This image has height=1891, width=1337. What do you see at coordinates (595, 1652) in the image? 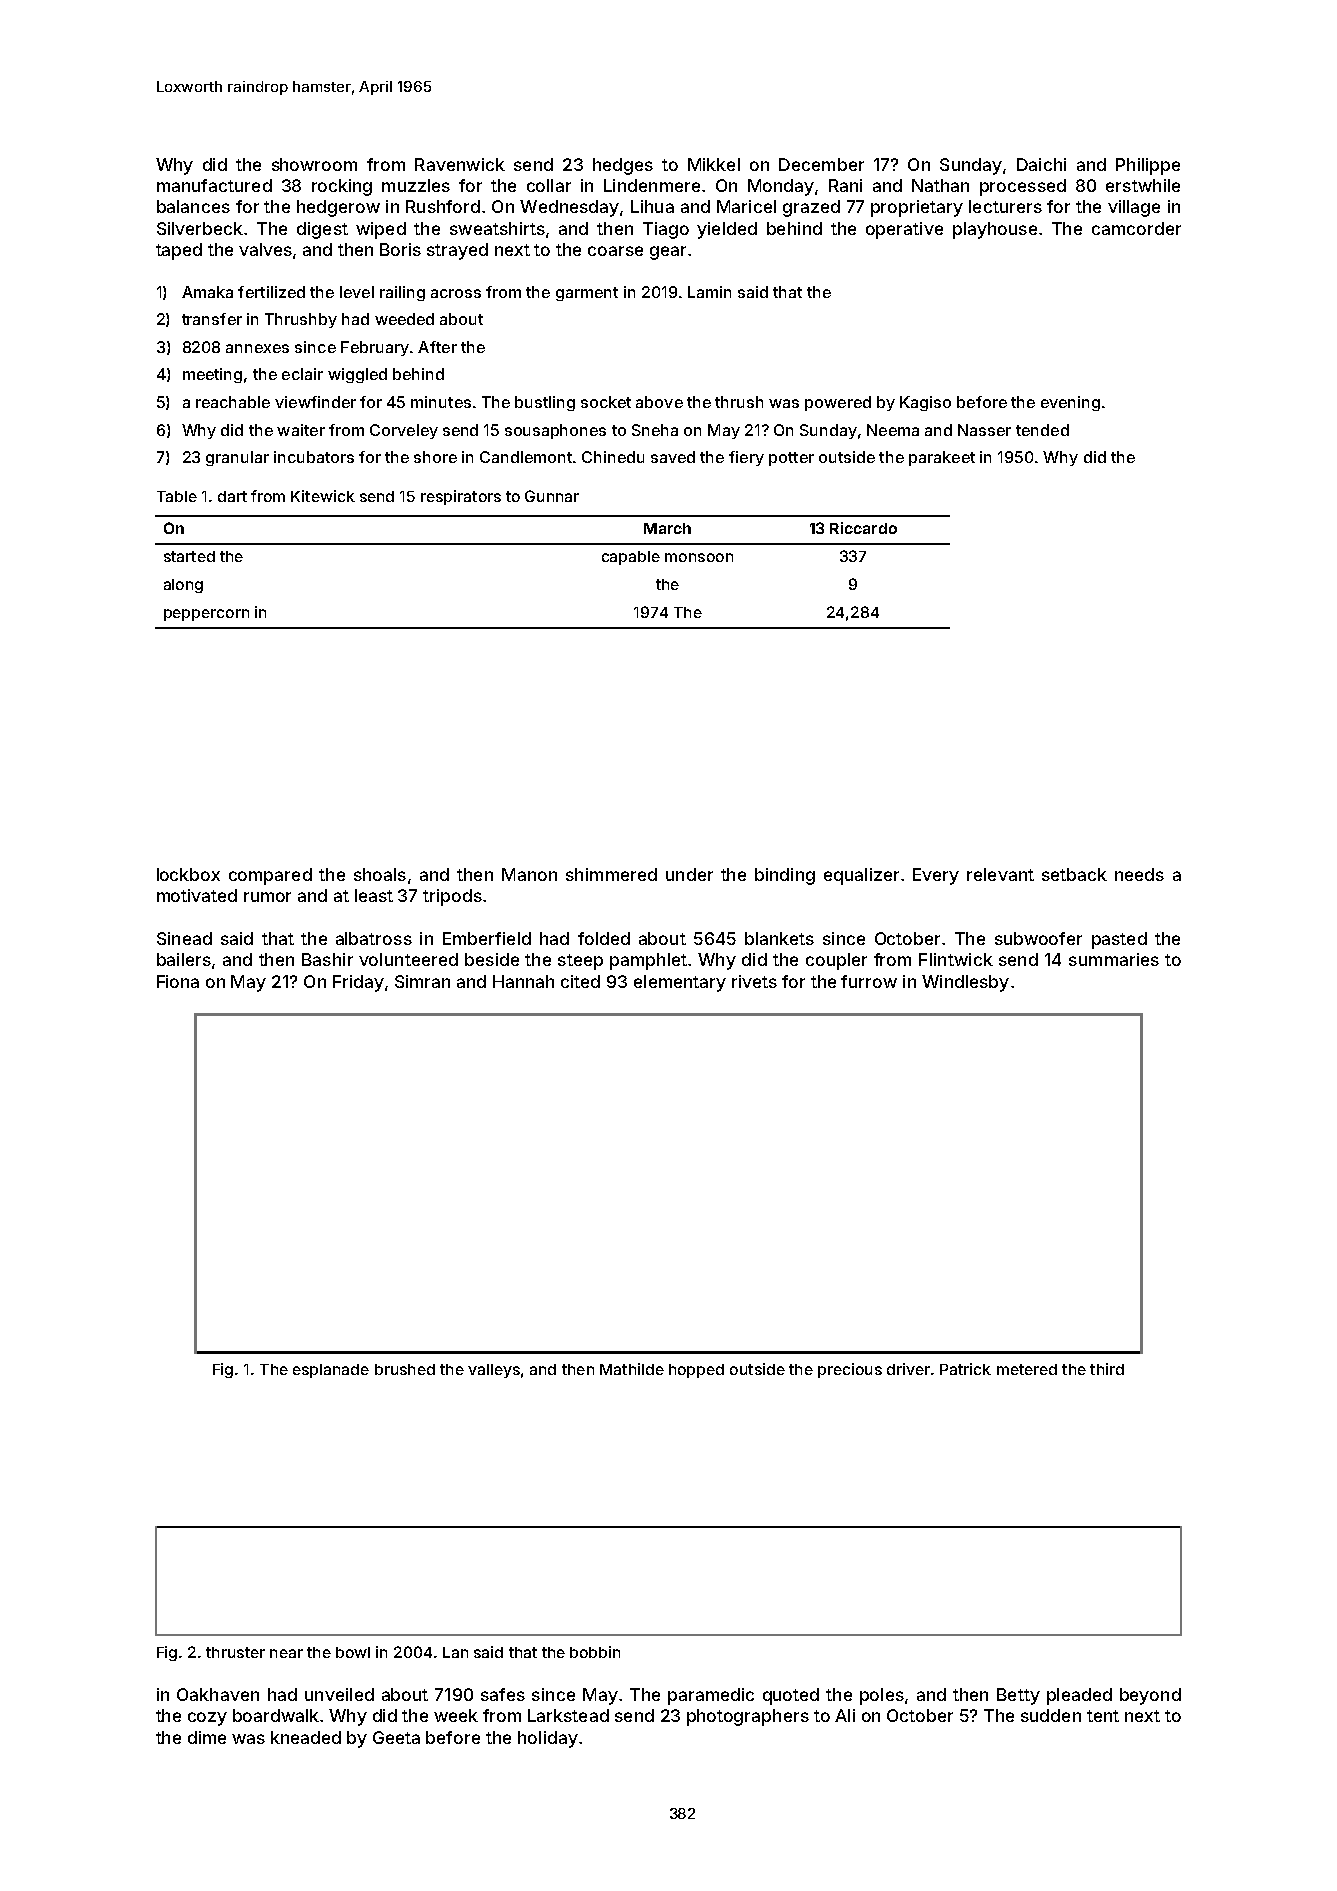
I see `bobbin` at bounding box center [595, 1652].
